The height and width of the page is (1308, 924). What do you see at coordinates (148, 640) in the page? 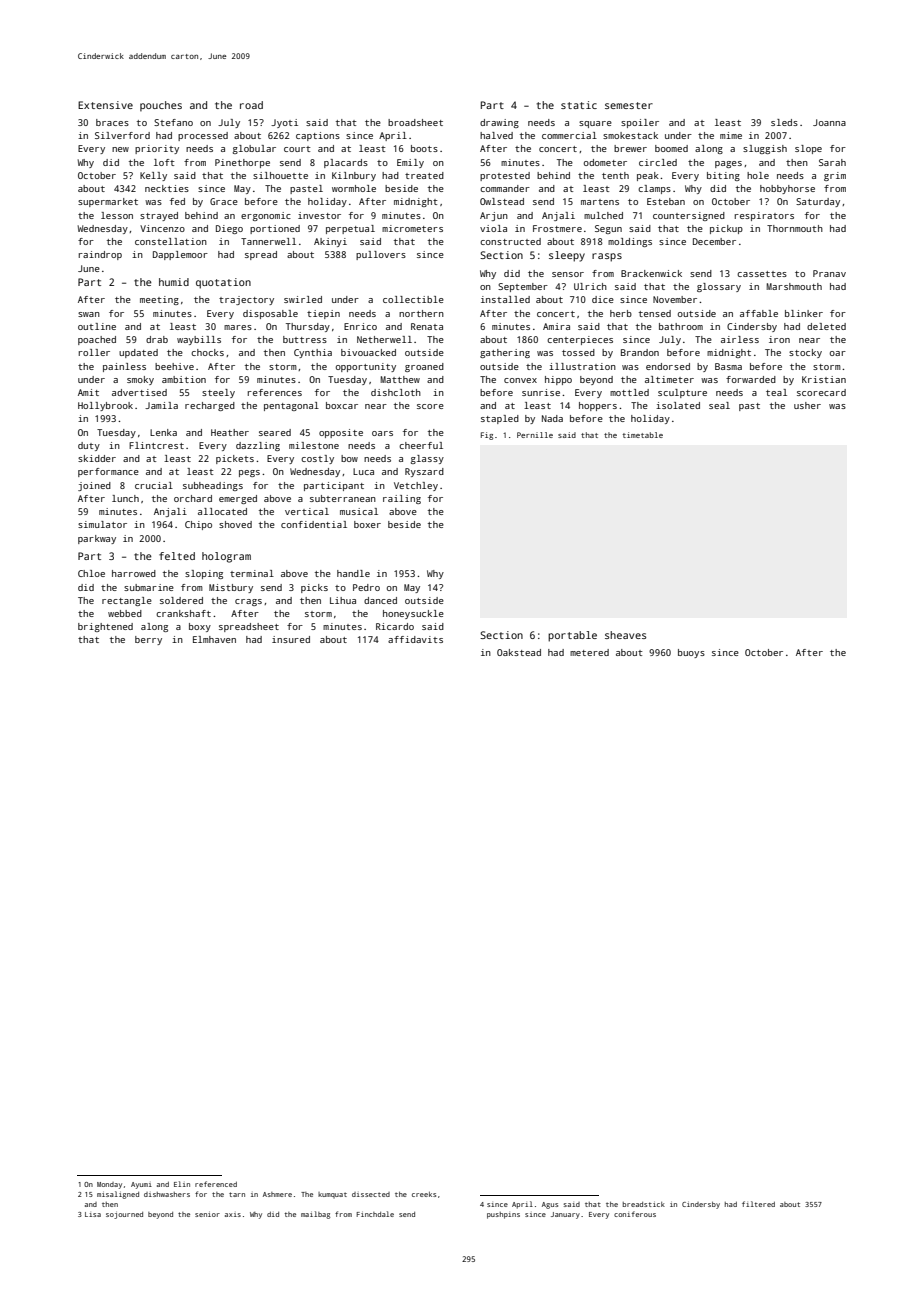
I see `berry` at bounding box center [148, 640].
